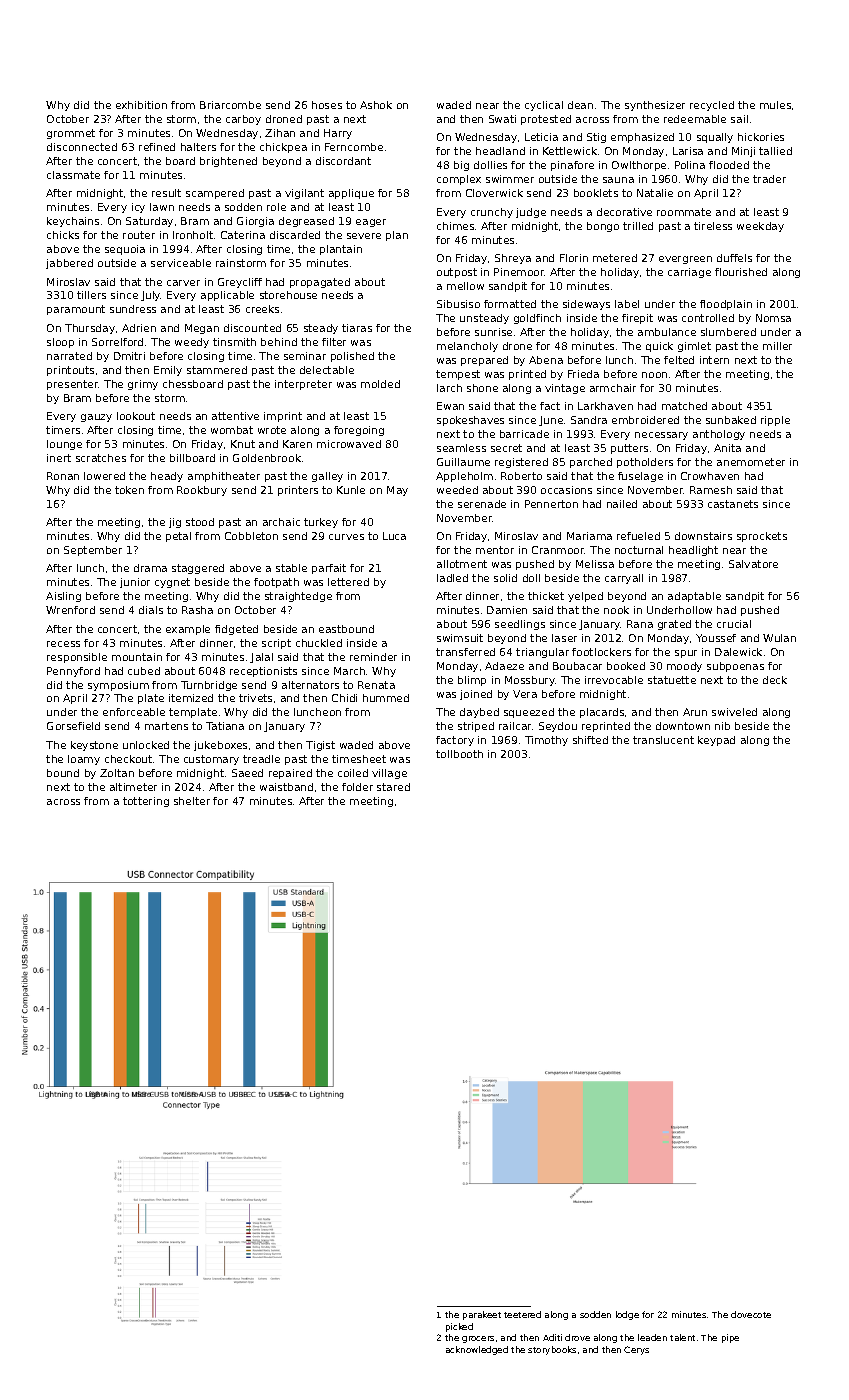 Image resolution: width=849 pixels, height=1400 pixels. Describe the element at coordinates (659, 347) in the screenshot. I see `quick` at that location.
